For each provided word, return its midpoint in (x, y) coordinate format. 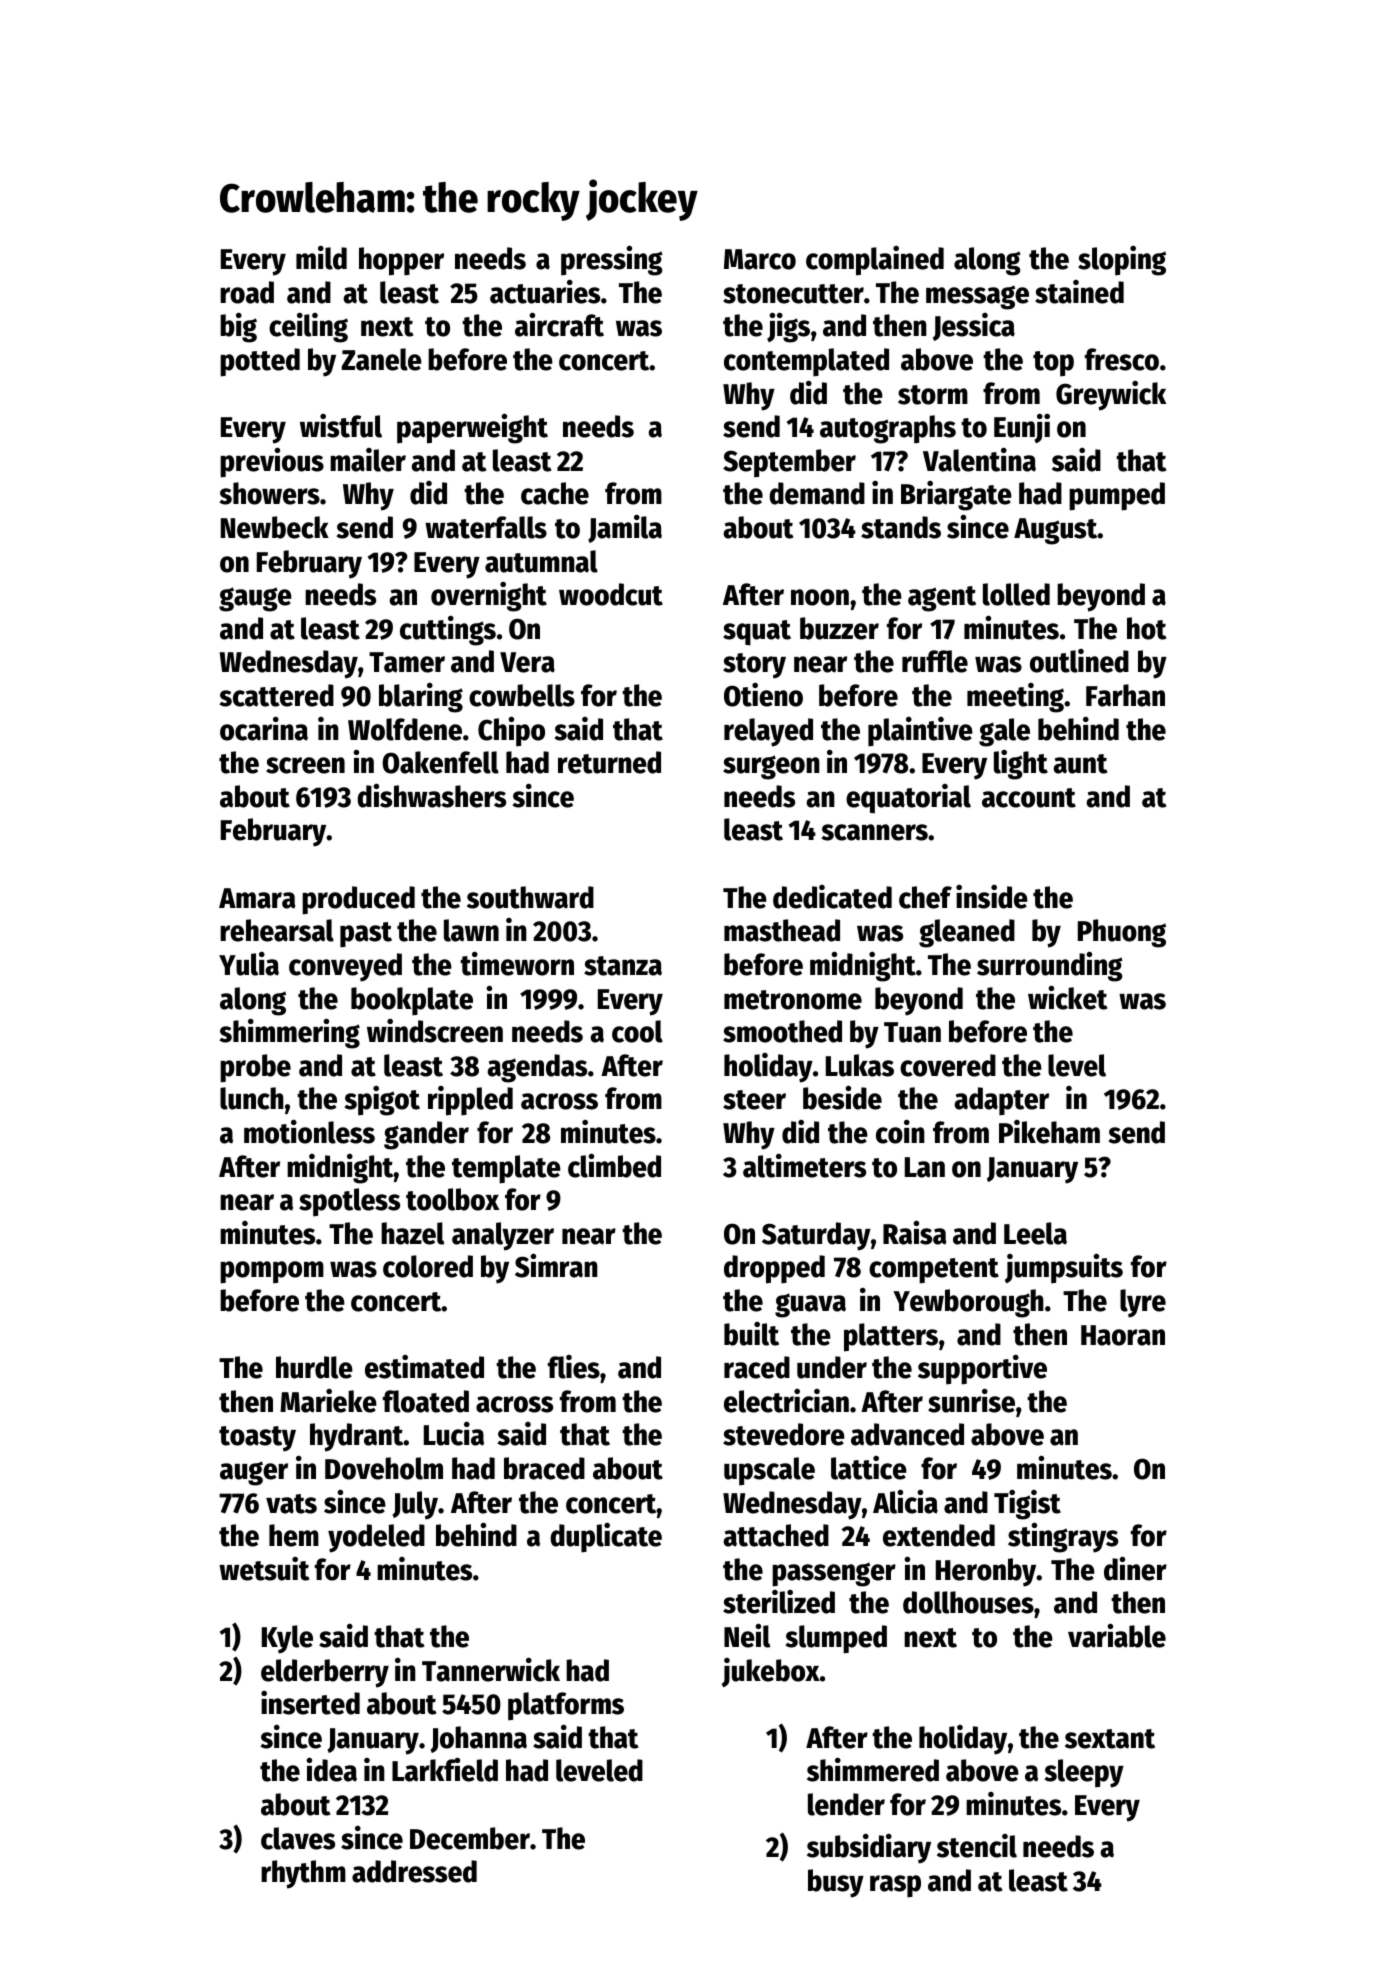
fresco (1122, 359)
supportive (982, 1370)
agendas (537, 1068)
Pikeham (1049, 1132)
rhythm (303, 1874)
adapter (1001, 1101)
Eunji (1022, 428)
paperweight (472, 428)
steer (754, 1100)
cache (555, 493)
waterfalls (486, 527)
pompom (272, 1272)
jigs (788, 327)
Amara (257, 898)
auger (254, 1473)
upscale (769, 1471)
